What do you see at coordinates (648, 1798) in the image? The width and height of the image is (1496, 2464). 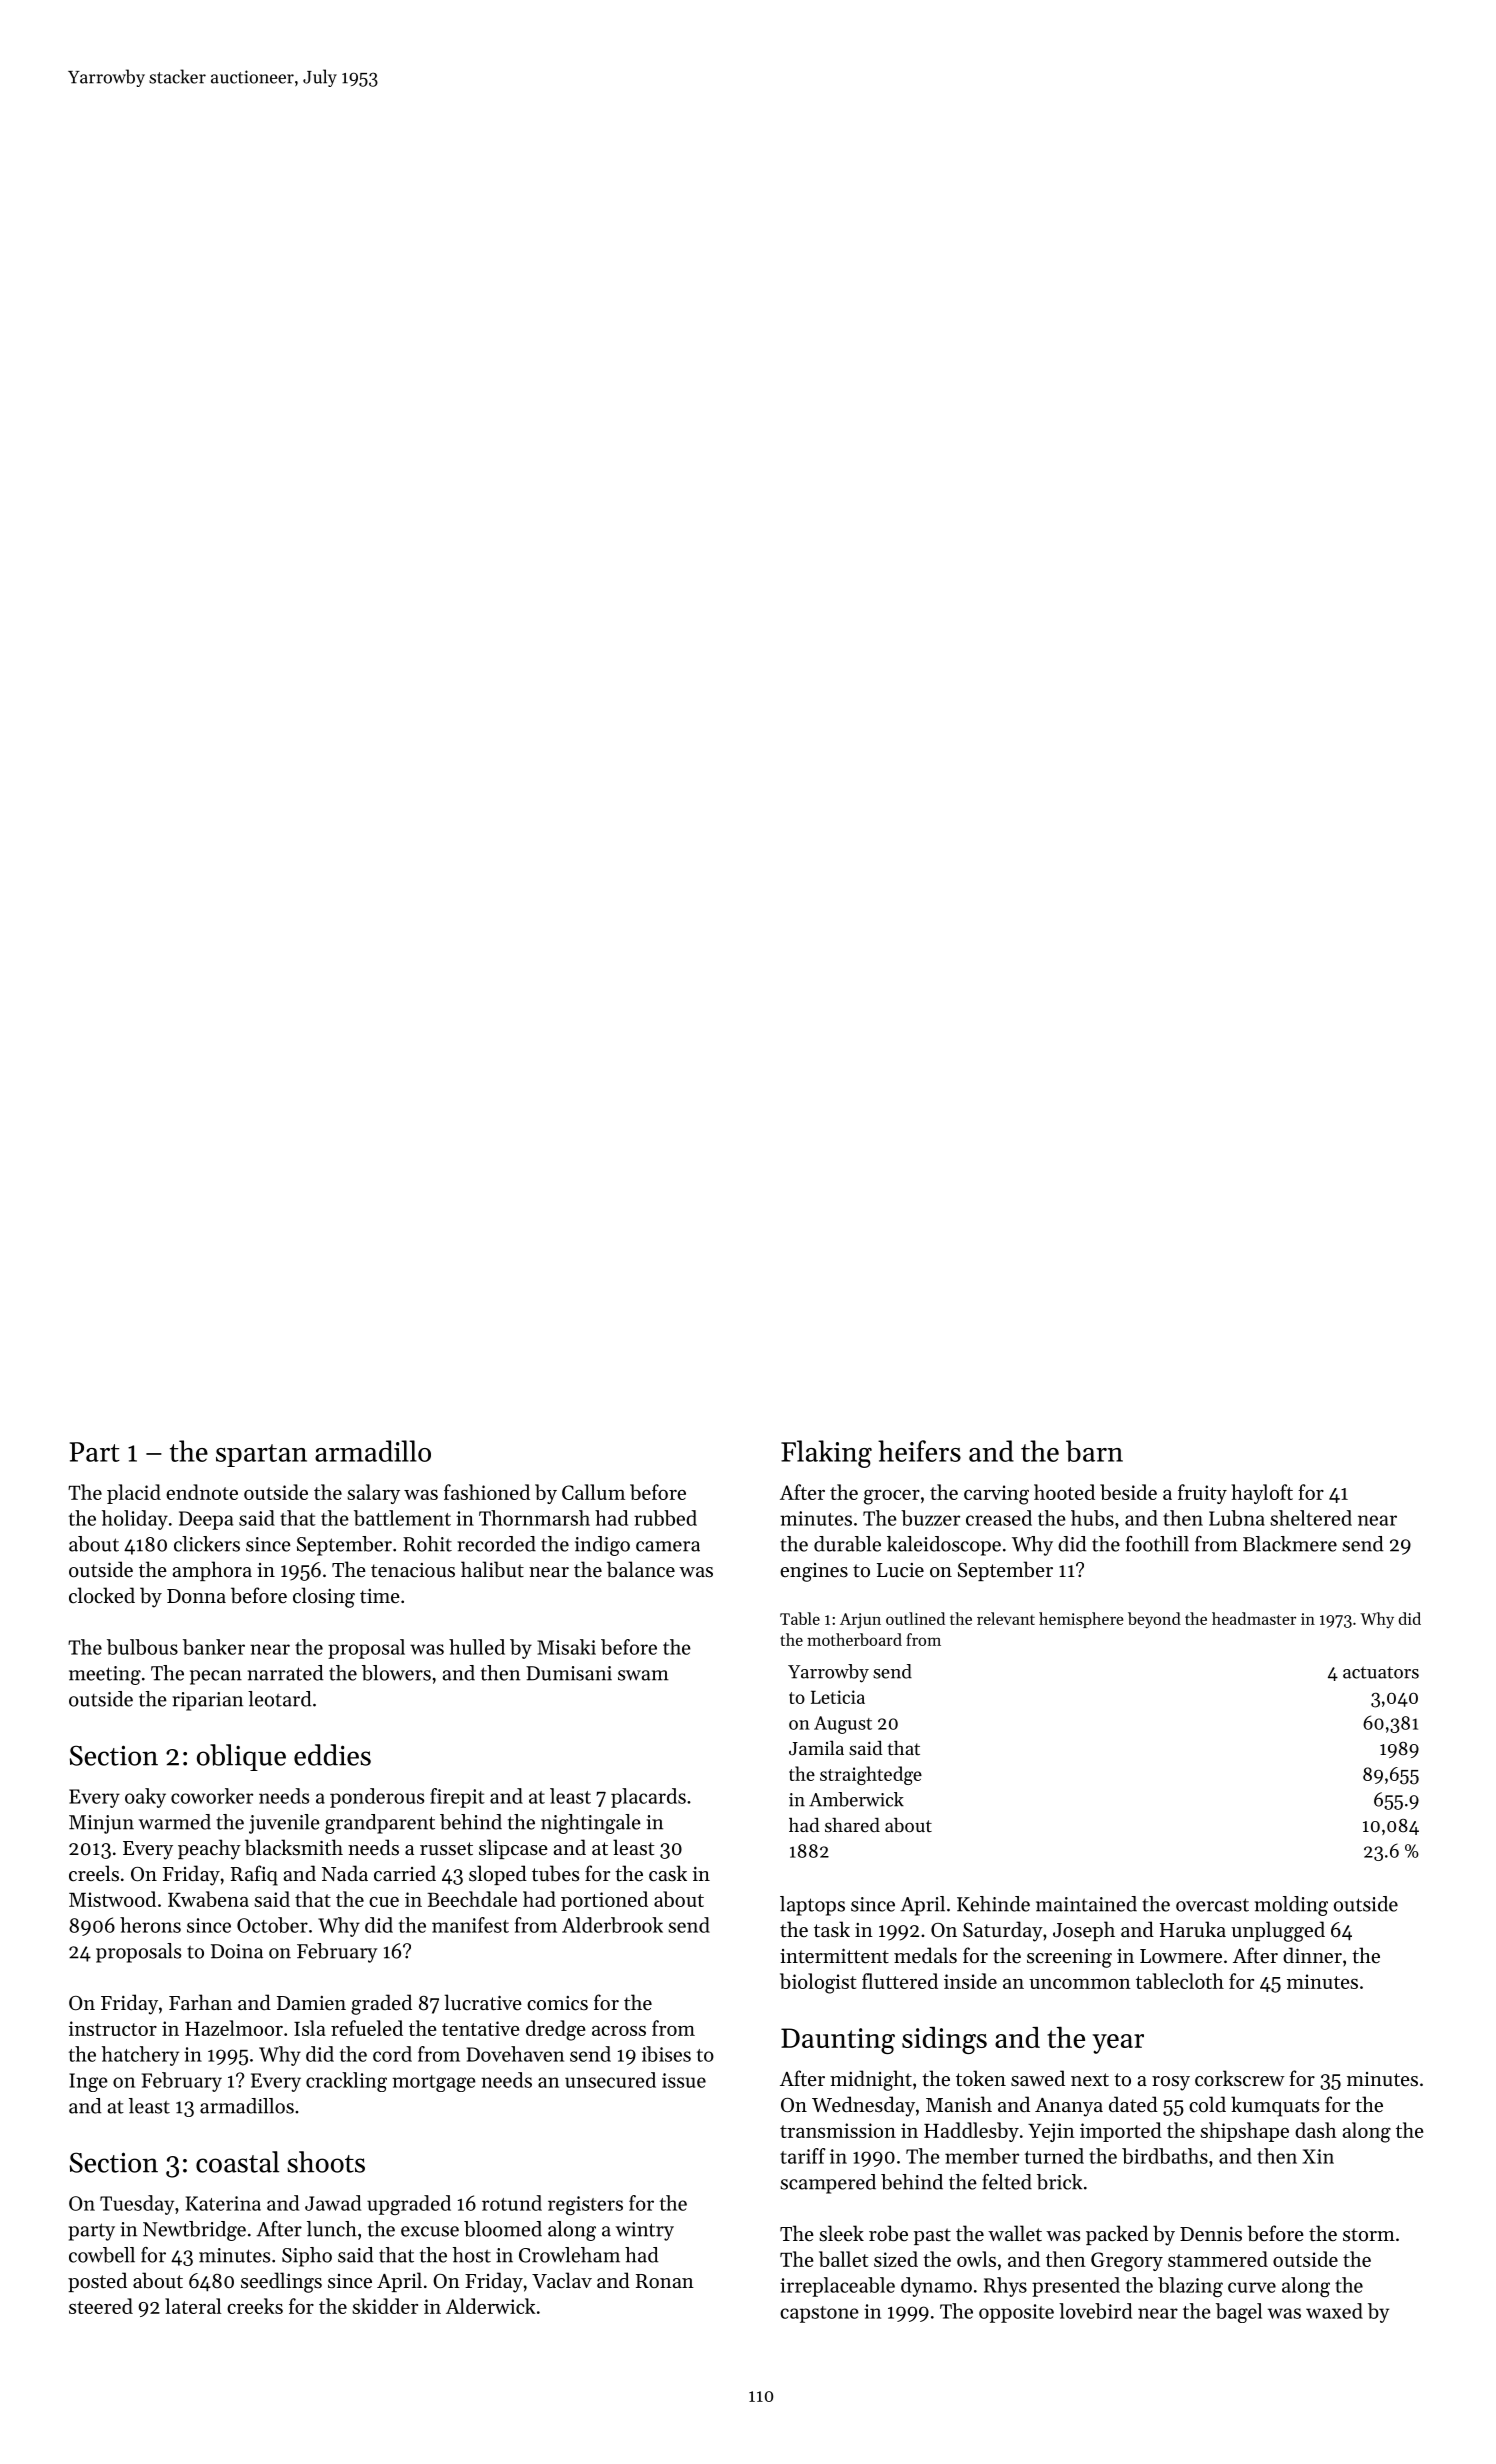 I see `placards` at bounding box center [648, 1798].
